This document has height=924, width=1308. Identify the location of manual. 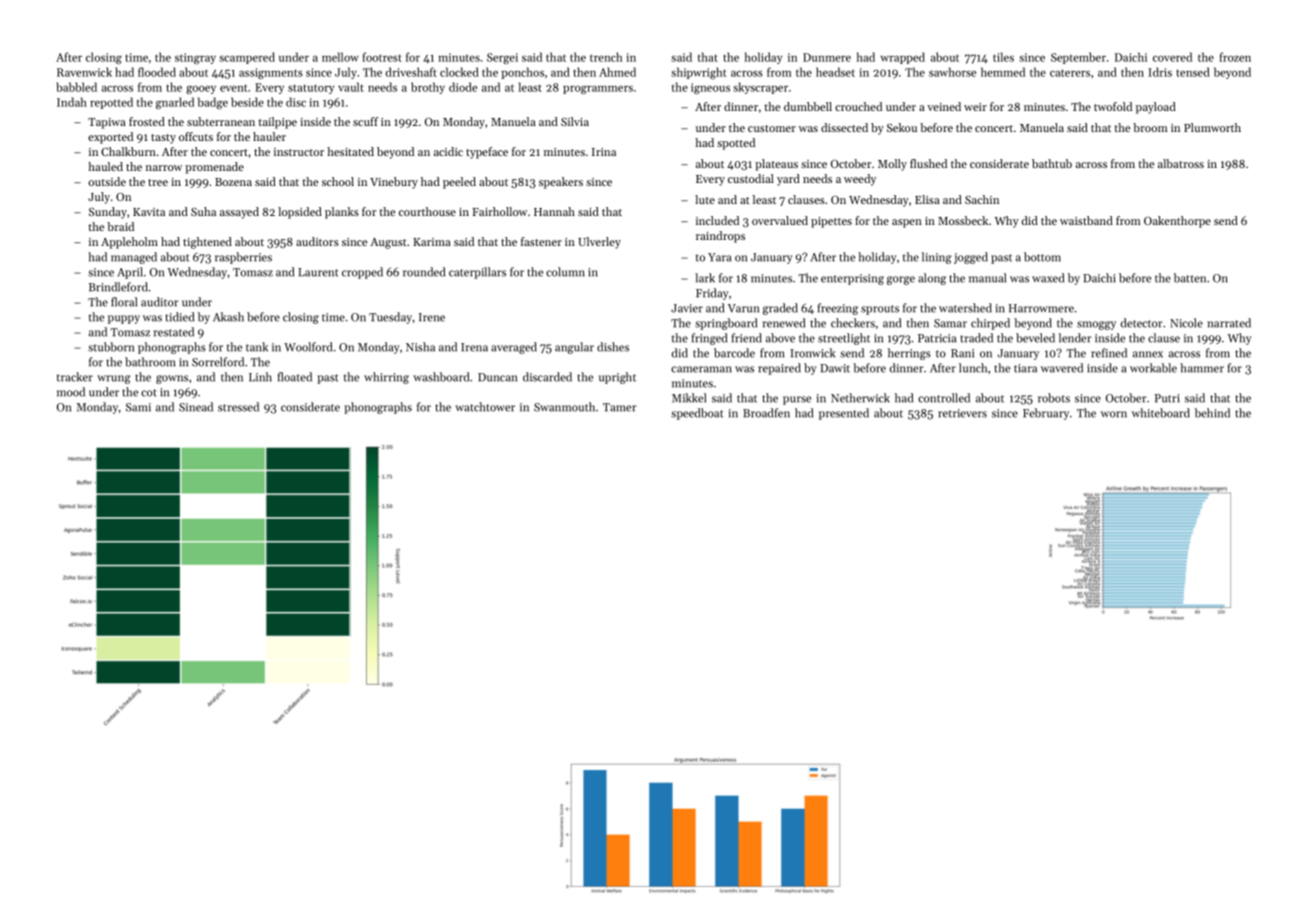
(987, 278).
